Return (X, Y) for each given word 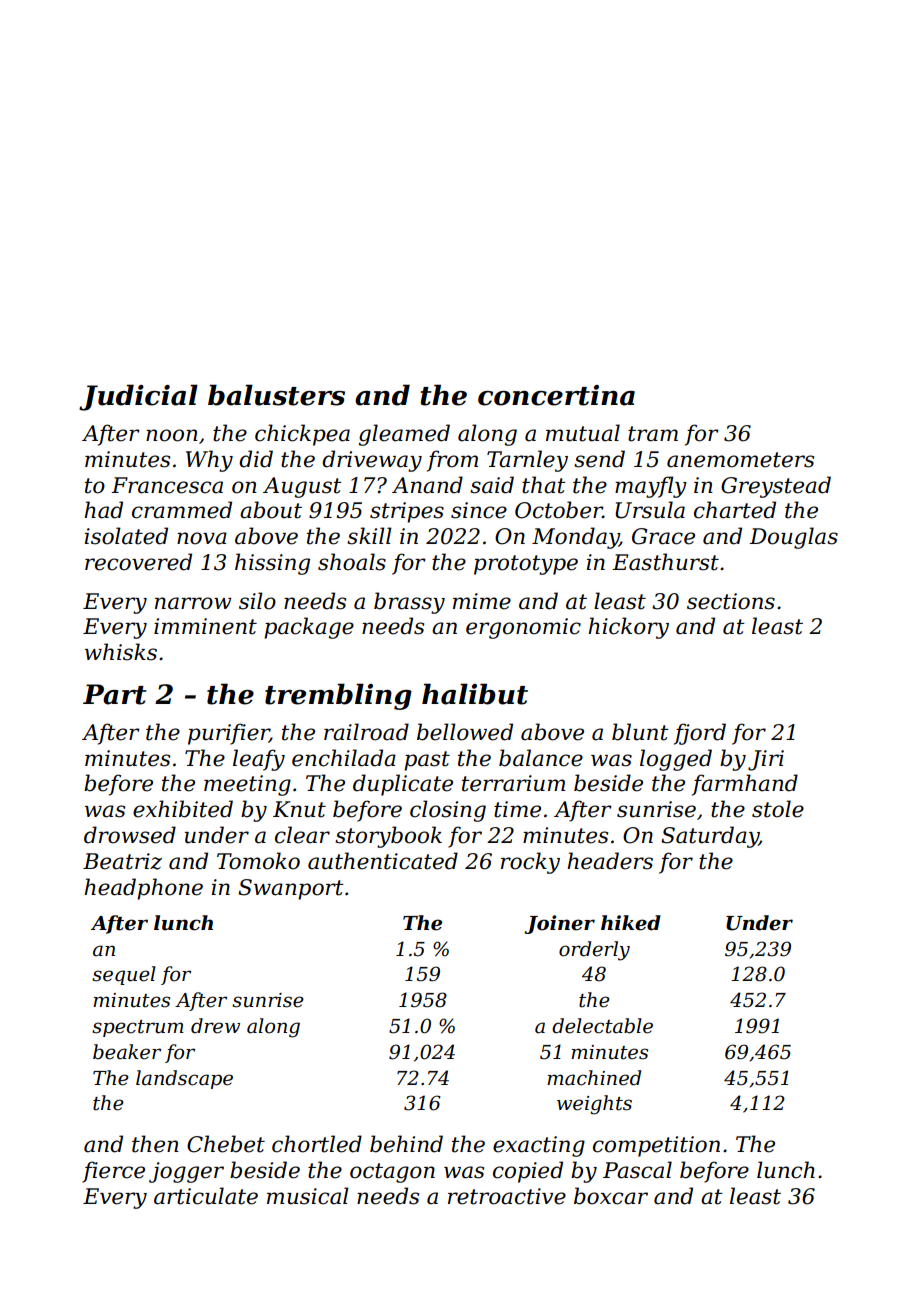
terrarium (513, 783)
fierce (113, 1172)
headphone (143, 889)
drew (215, 1026)
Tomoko (258, 861)
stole (778, 809)
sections (731, 601)
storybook (388, 837)
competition (656, 1146)
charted (735, 510)
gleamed (404, 435)
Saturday (710, 837)
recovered (138, 562)
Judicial (138, 397)
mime (482, 601)
